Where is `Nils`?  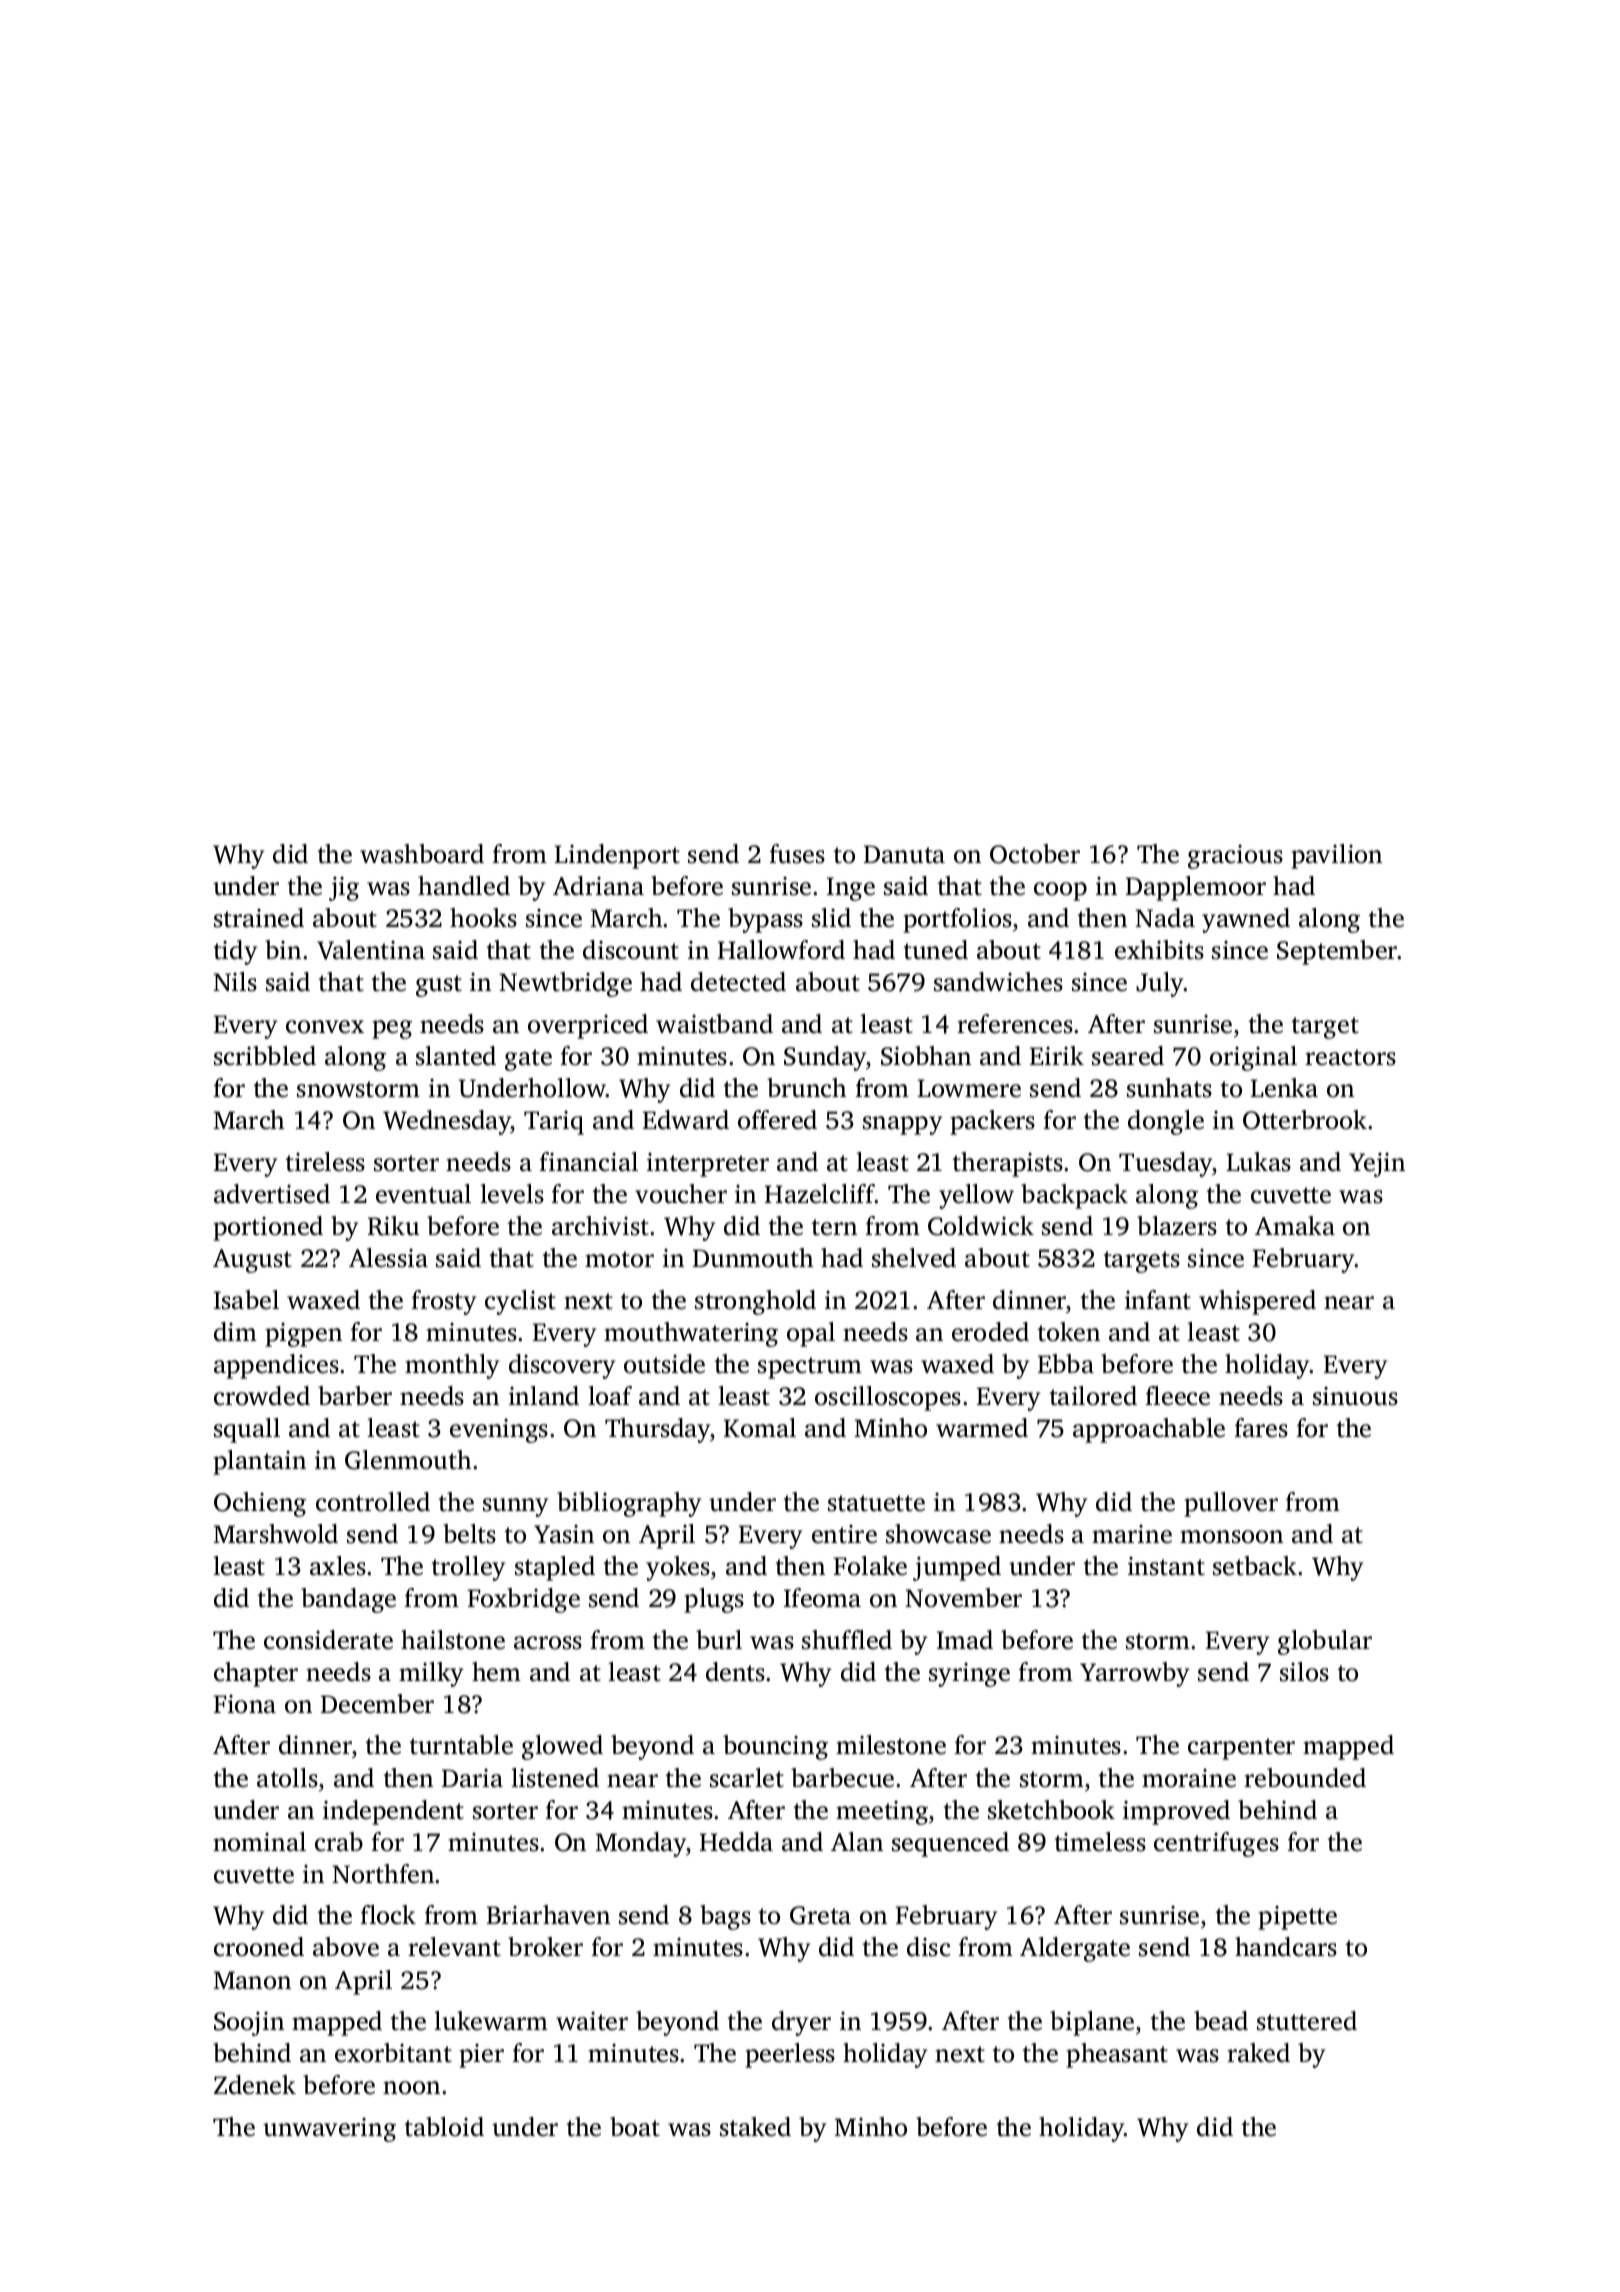 Nils is located at coordinates (235, 982).
